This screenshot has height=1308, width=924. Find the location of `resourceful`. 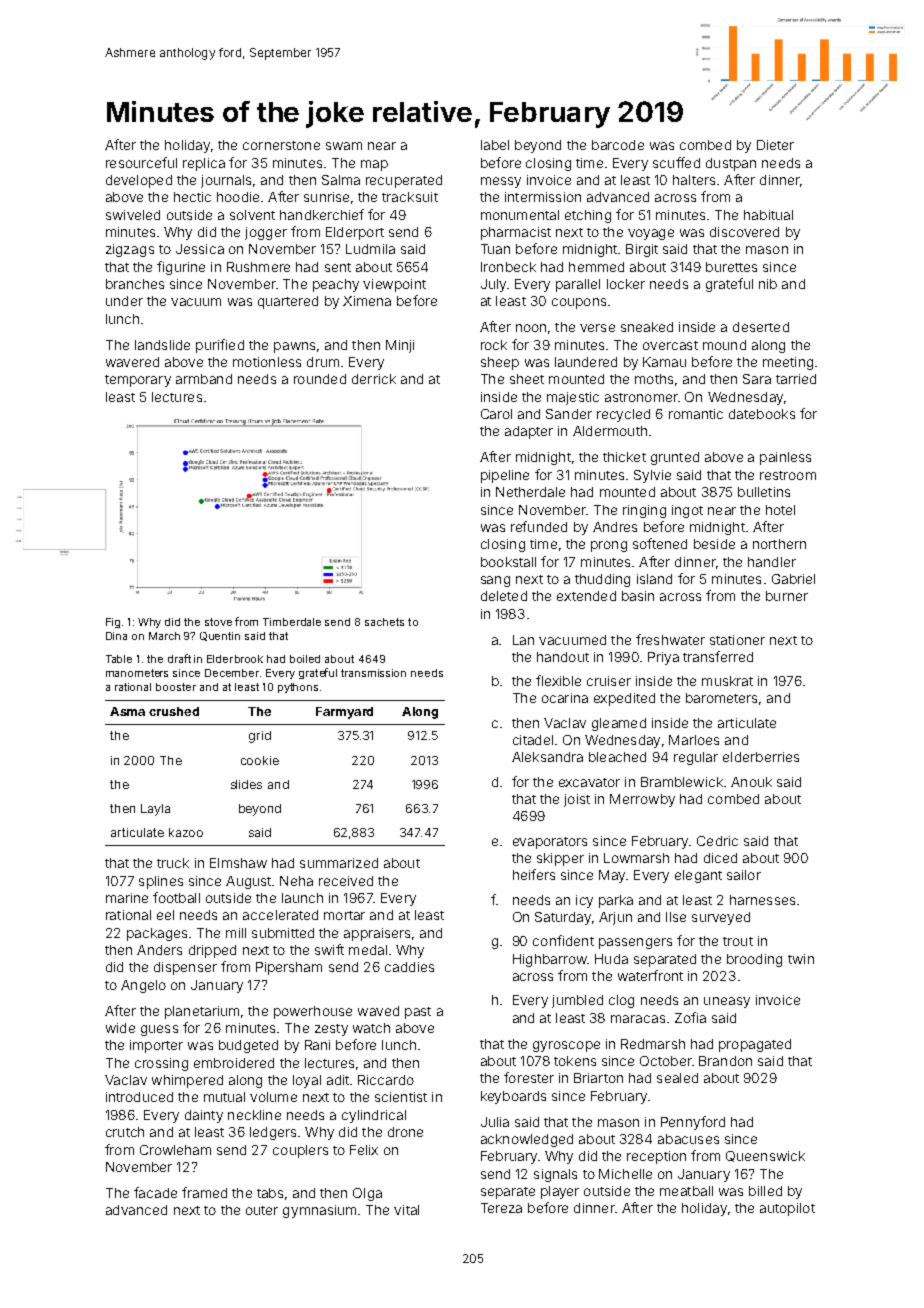

resourceful is located at coordinates (141, 162).
